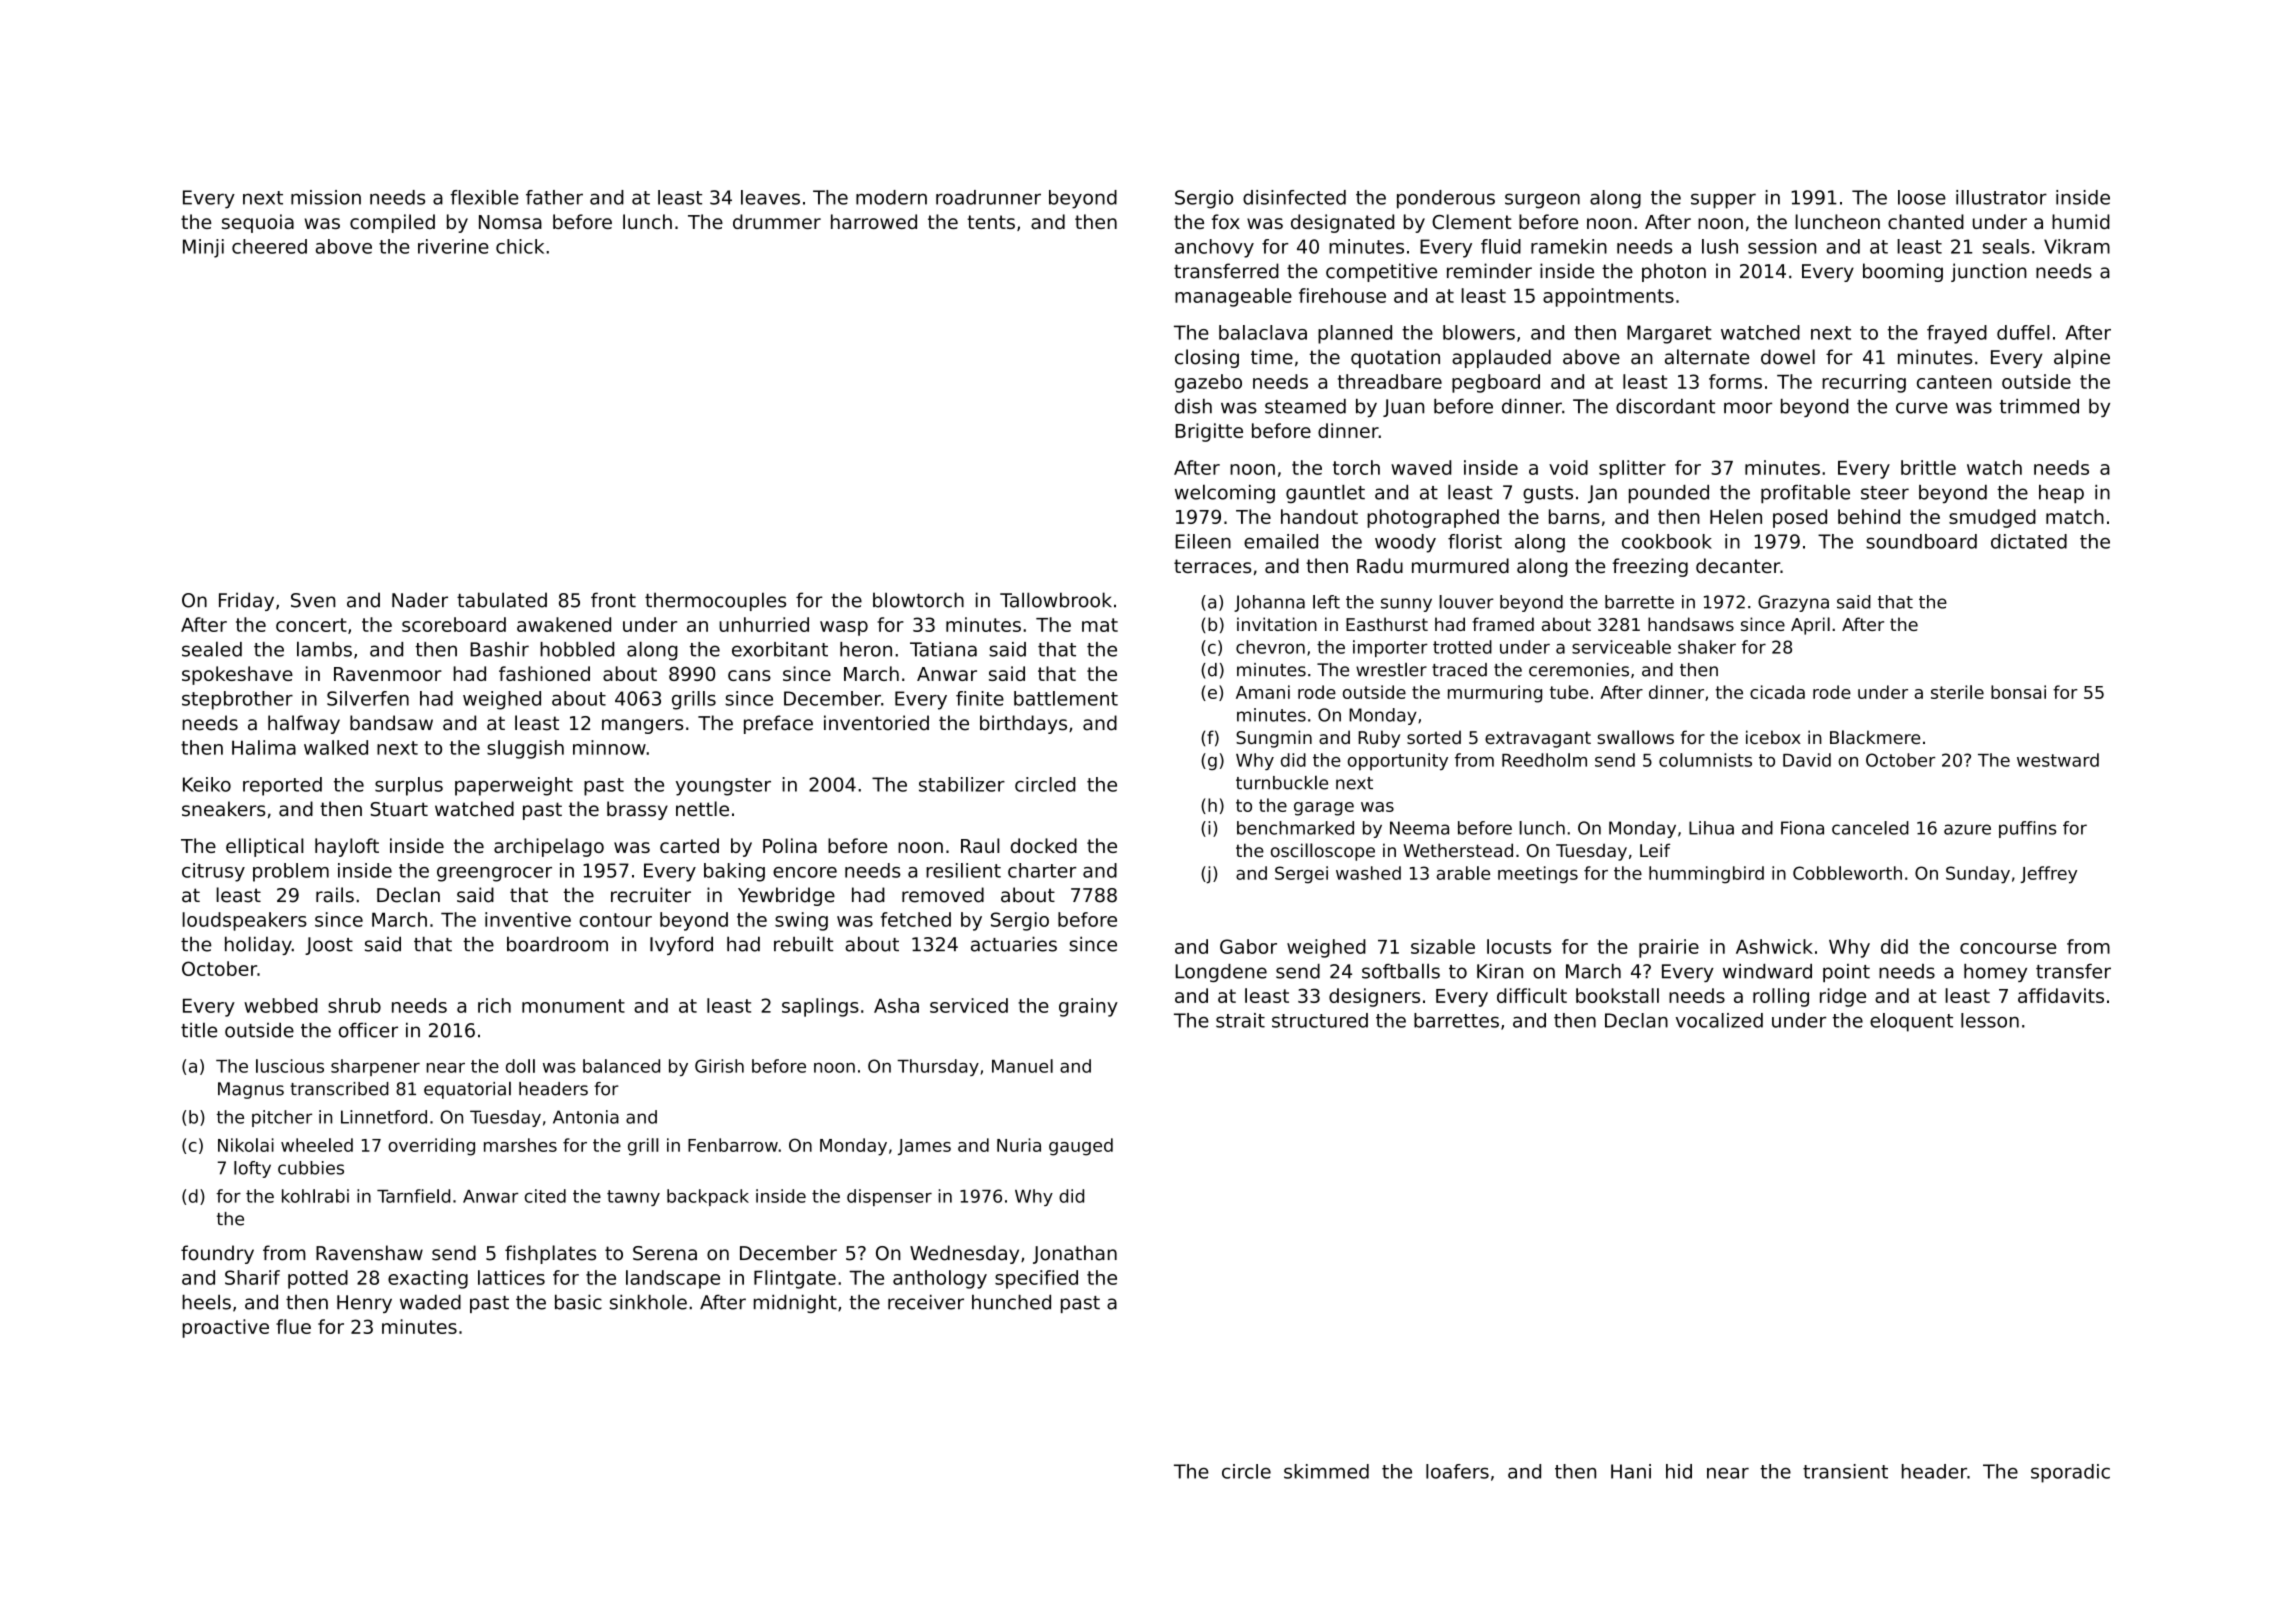 The image size is (2292, 1620). I want to click on title, so click(199, 1030).
